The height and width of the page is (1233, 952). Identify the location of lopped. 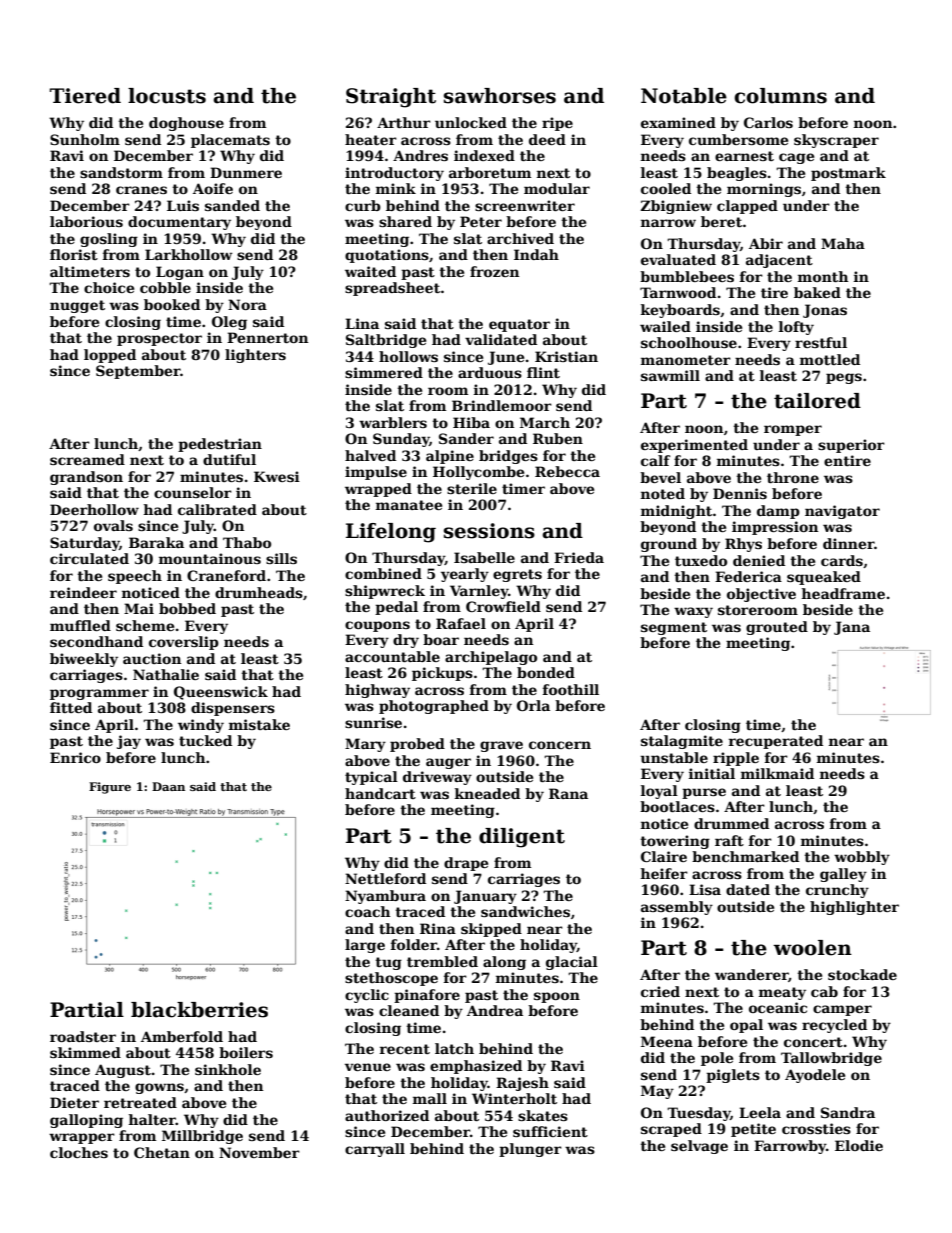
(110, 356).
